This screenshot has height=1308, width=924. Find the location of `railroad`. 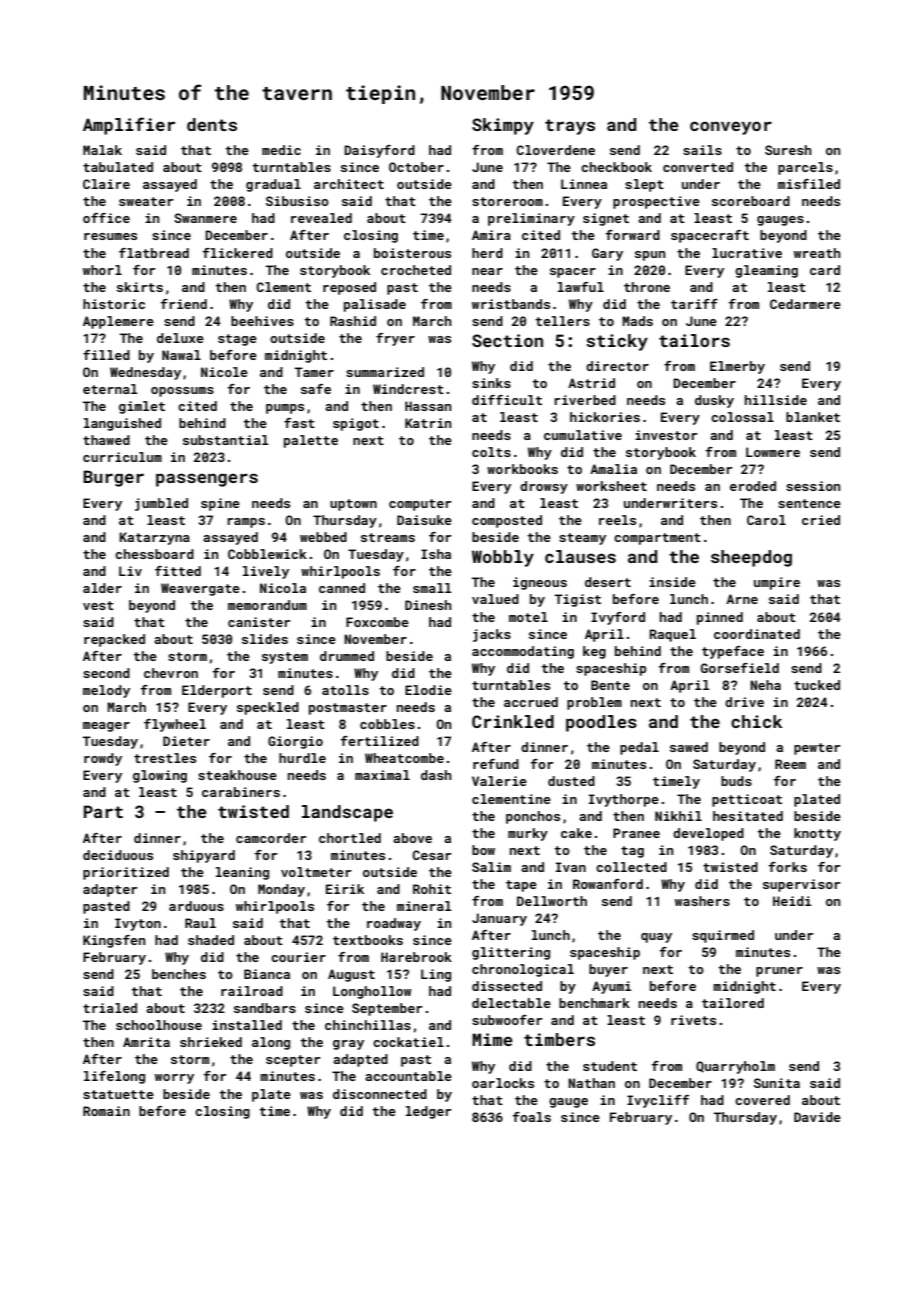

railroad is located at coordinates (252, 991).
